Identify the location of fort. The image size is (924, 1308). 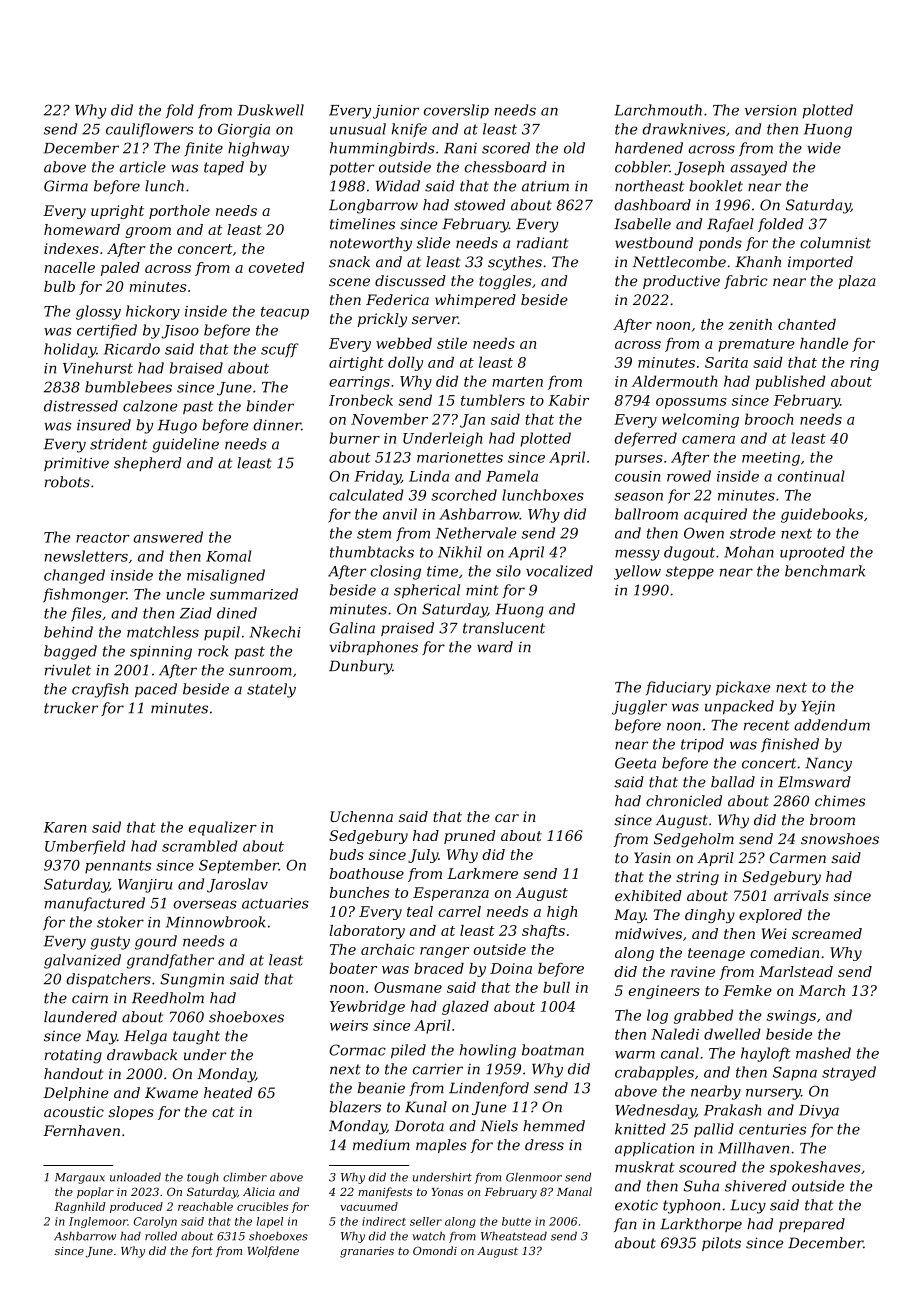
(202, 1251).
